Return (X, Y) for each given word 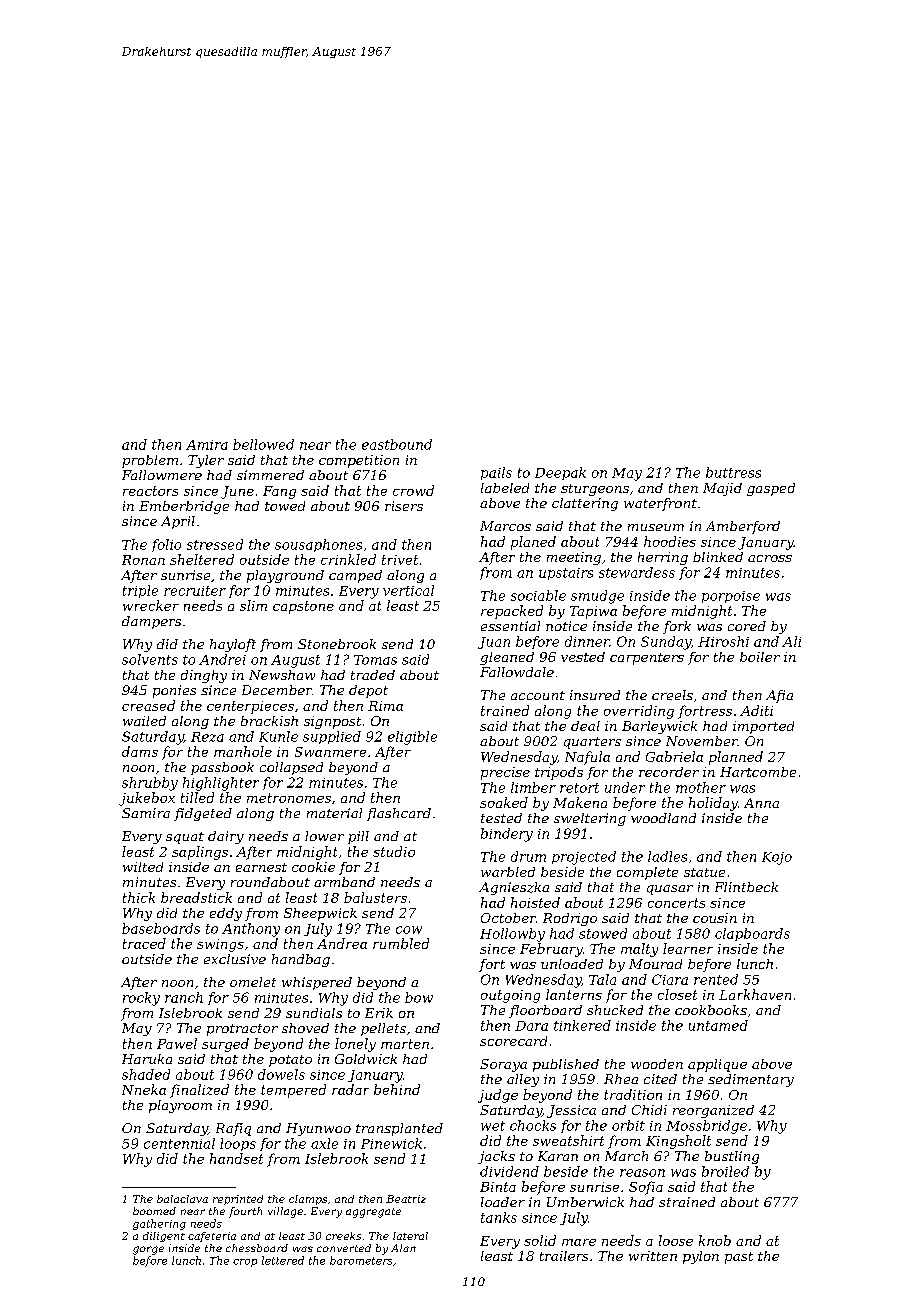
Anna (761, 803)
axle (324, 1143)
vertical (408, 590)
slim (253, 605)
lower (324, 836)
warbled (508, 872)
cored (747, 626)
